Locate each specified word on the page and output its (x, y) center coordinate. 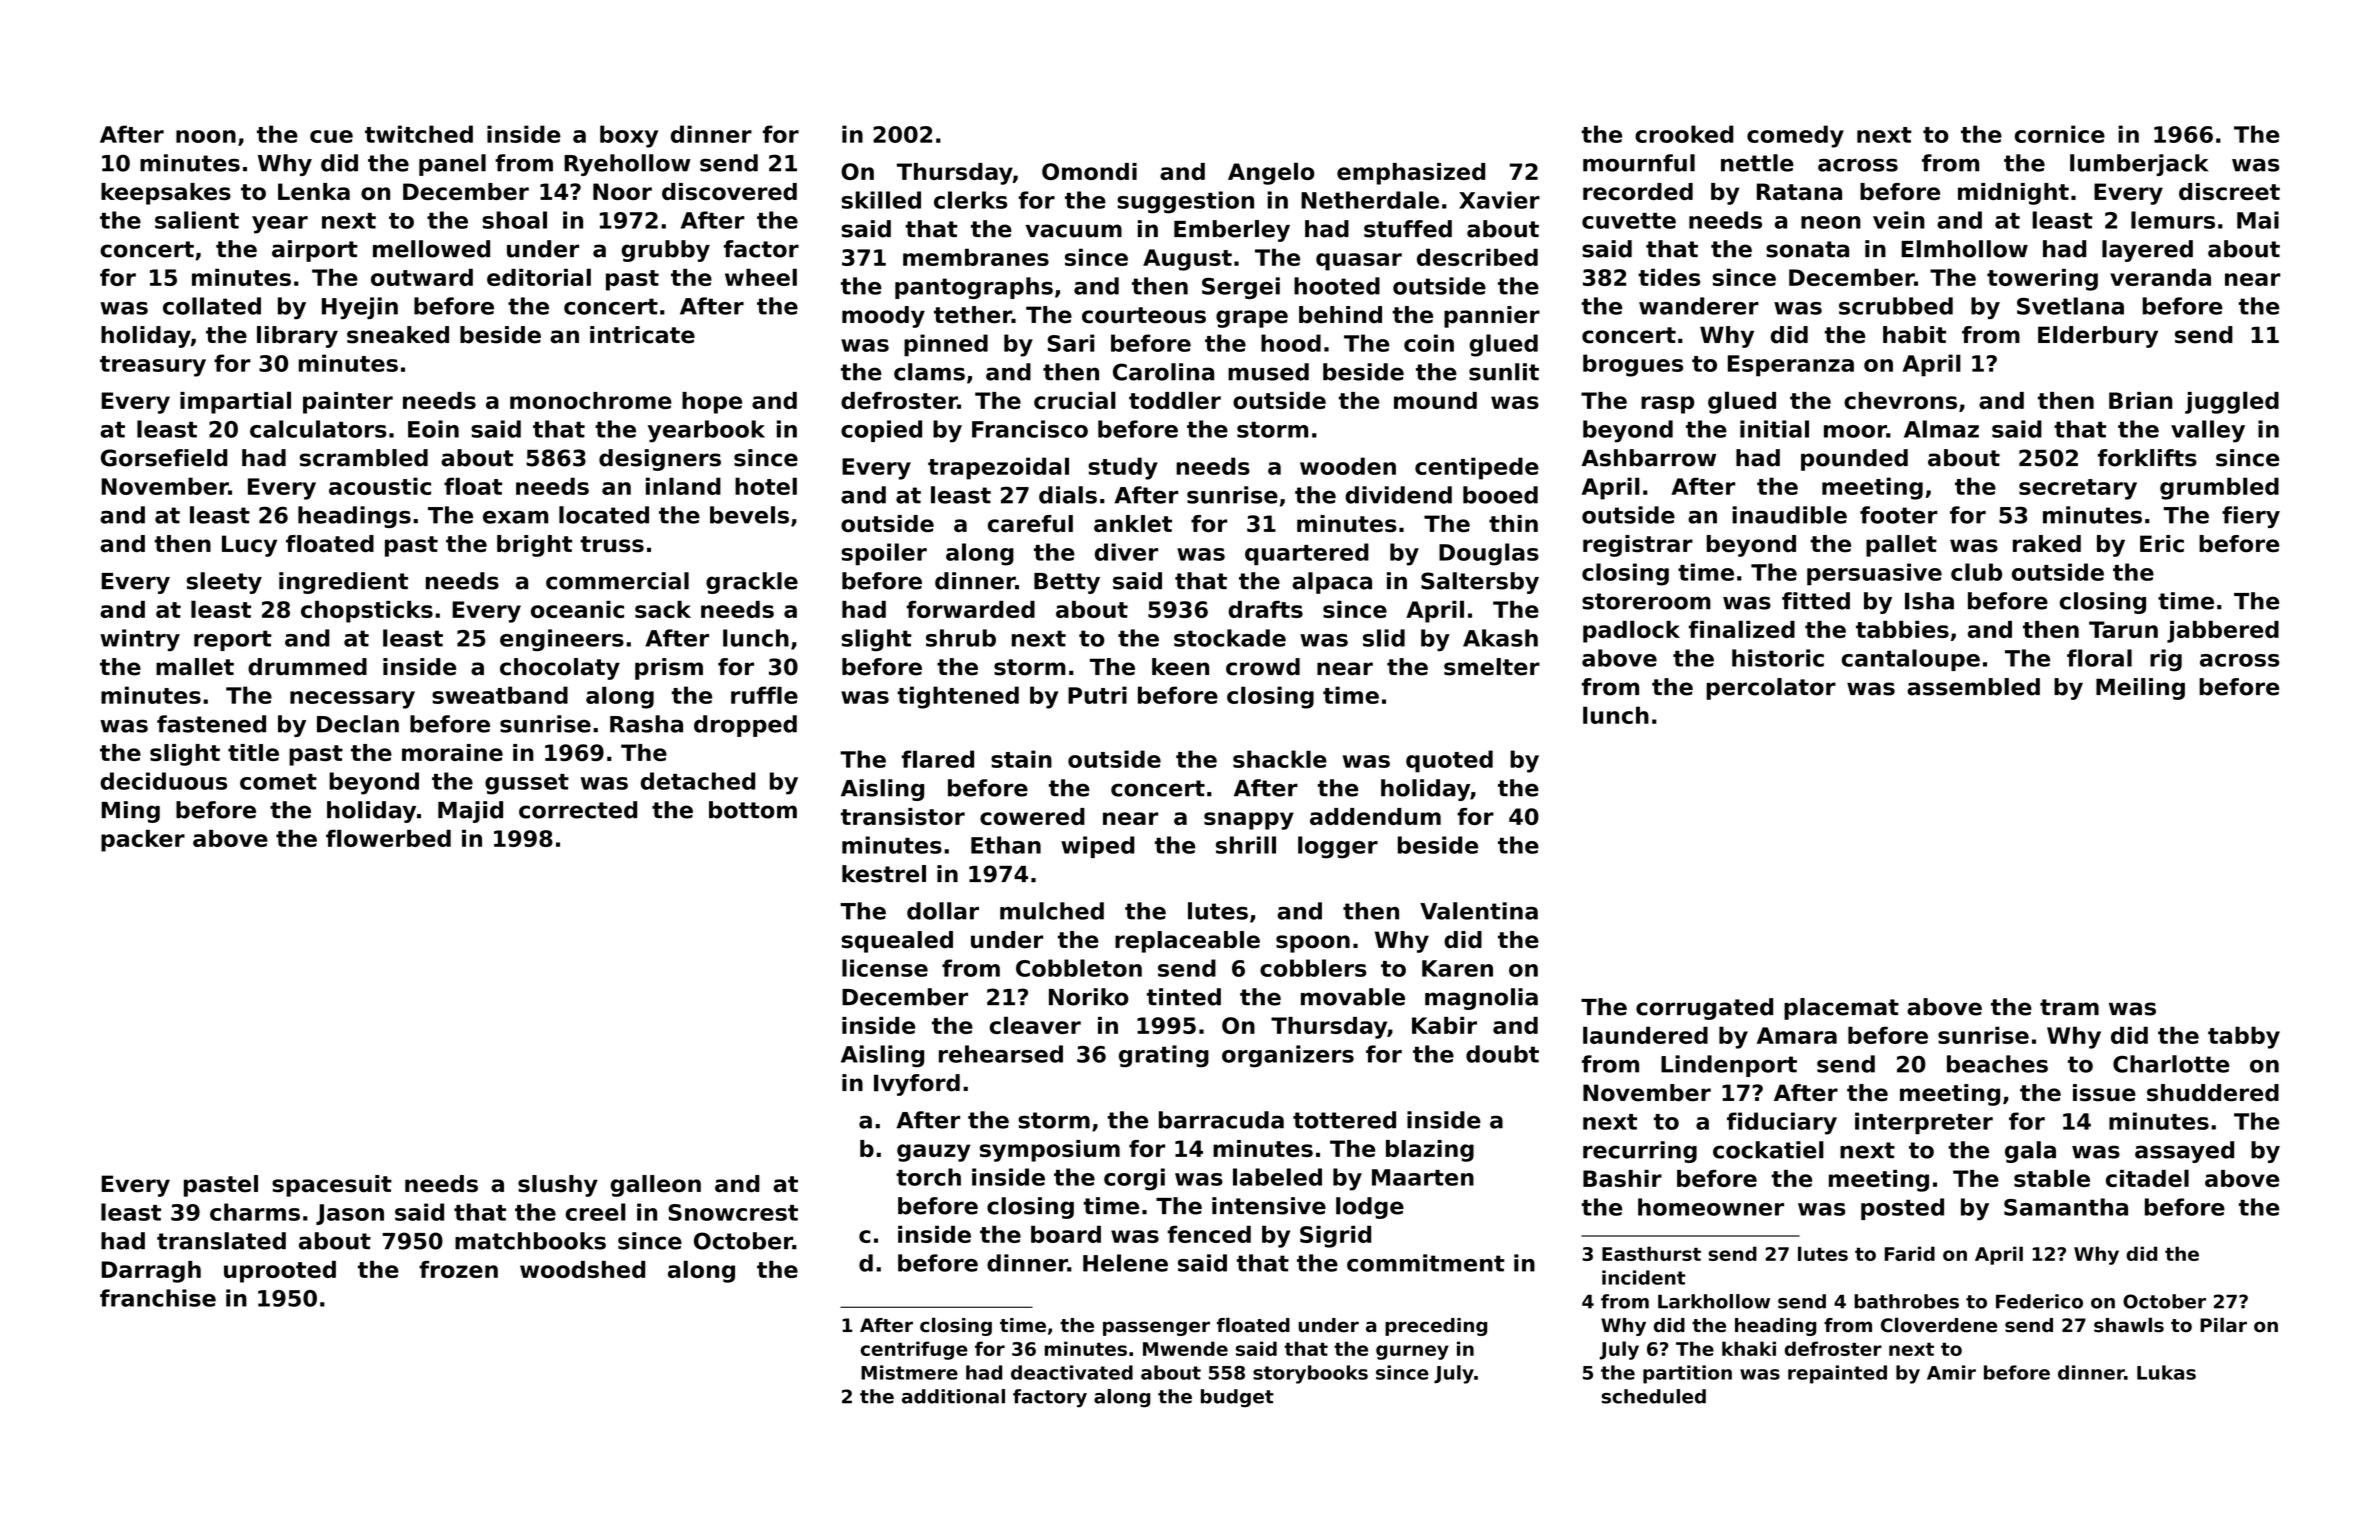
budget (1237, 1398)
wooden (1348, 466)
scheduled (1654, 1396)
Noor (622, 191)
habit (1914, 335)
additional (953, 1396)
